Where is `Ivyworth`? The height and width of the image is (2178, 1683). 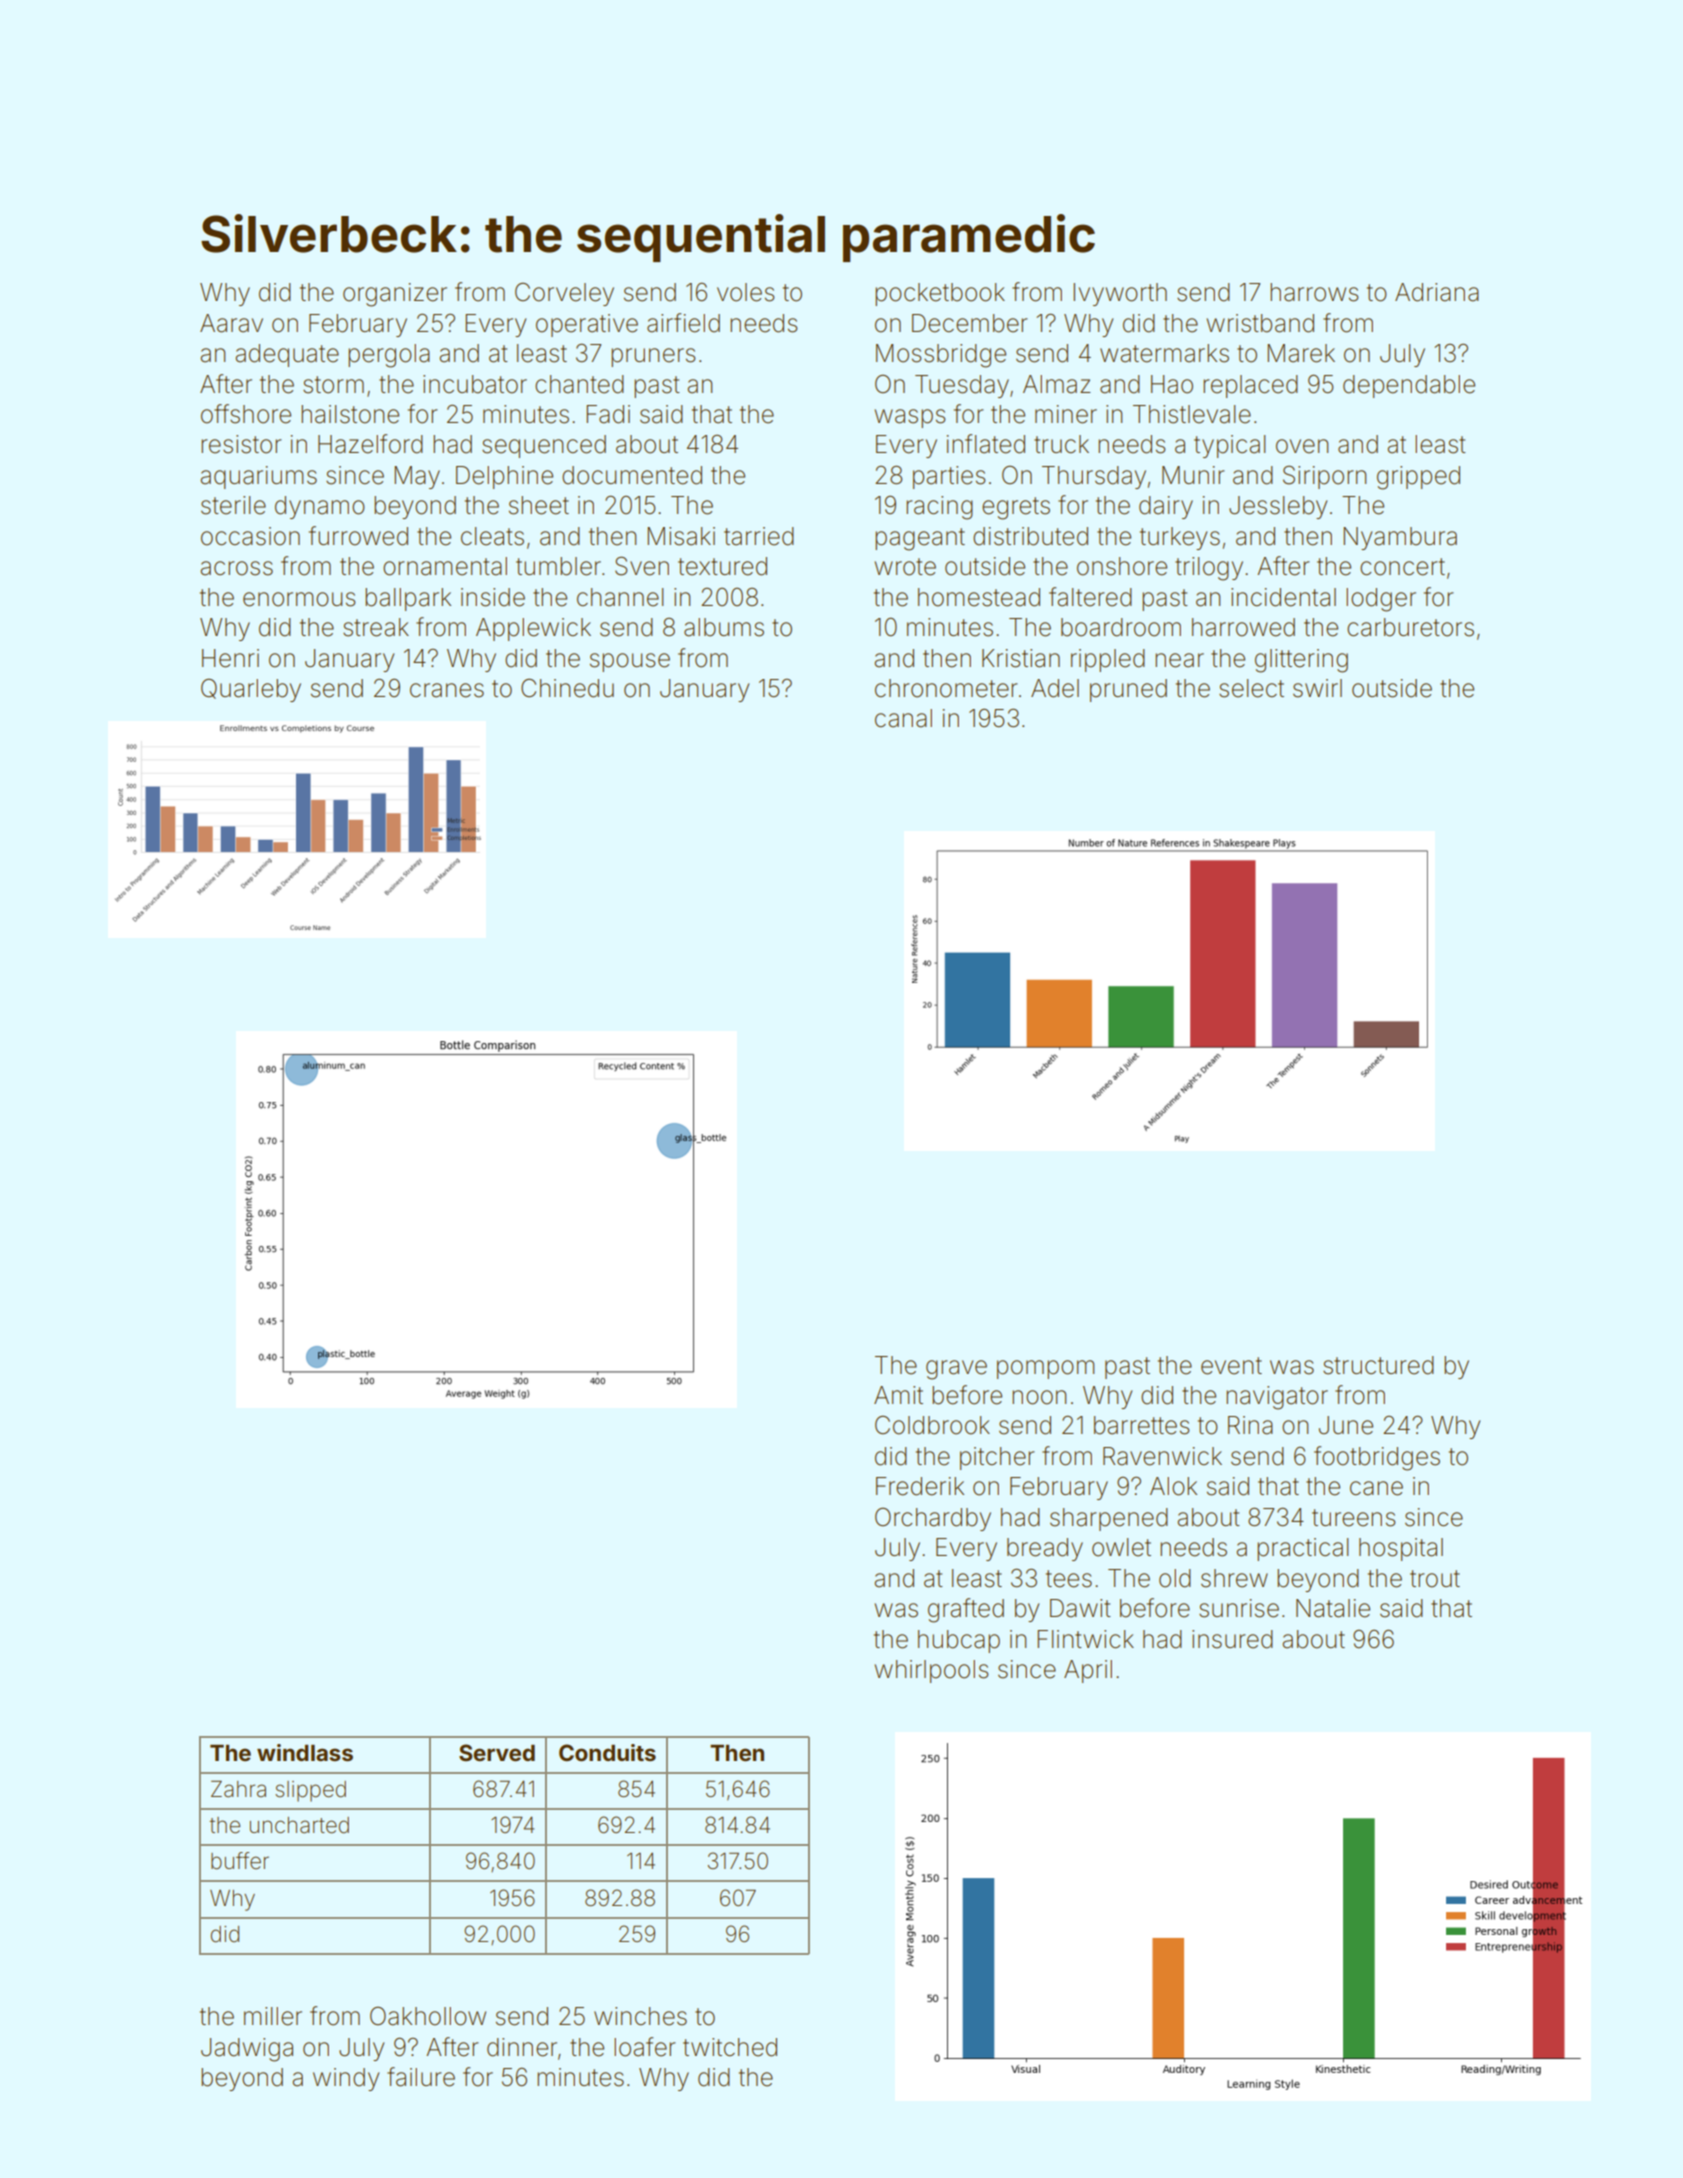 Ivyworth is located at coordinates (1120, 294).
